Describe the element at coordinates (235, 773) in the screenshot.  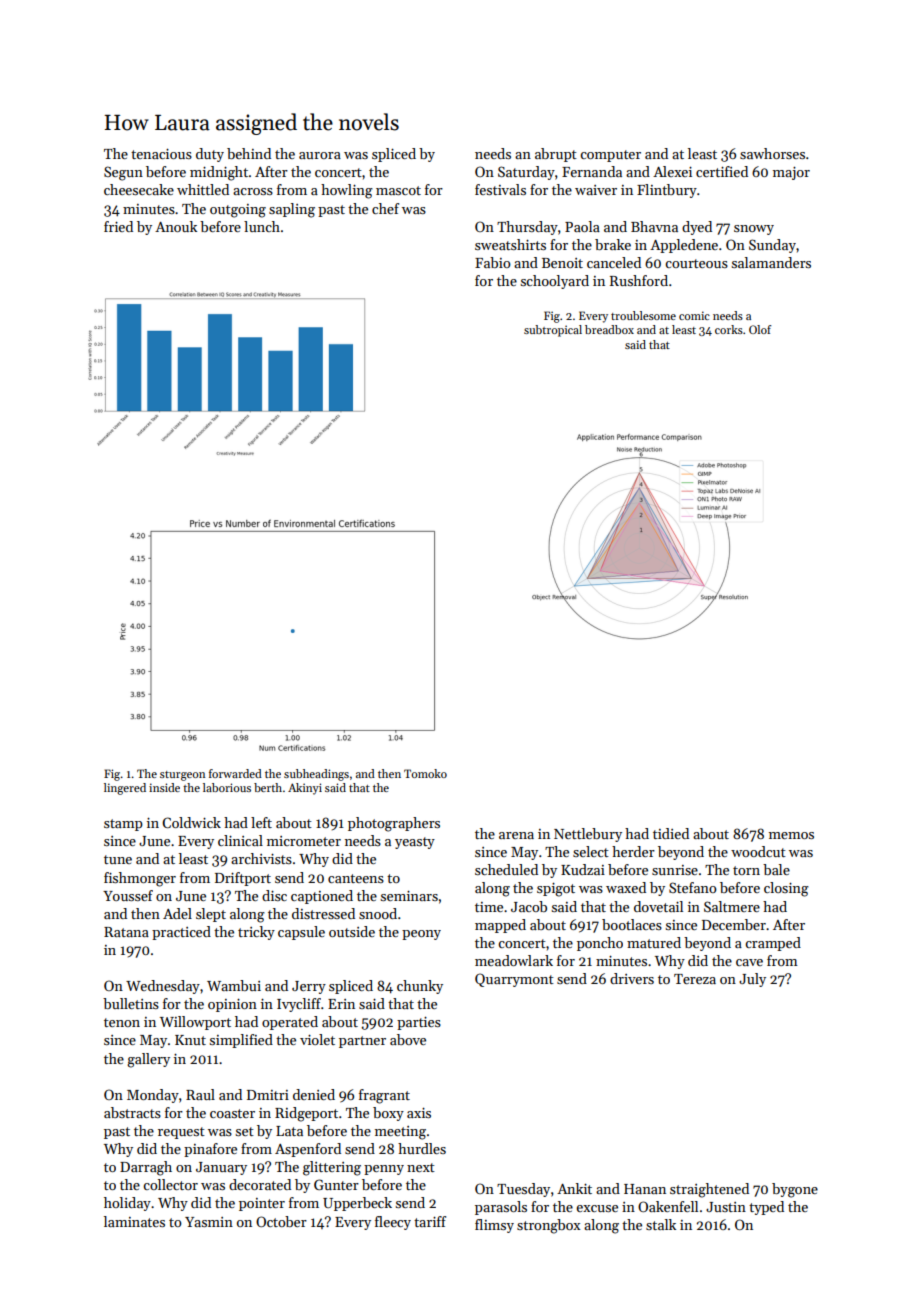
I see `forwarded` at that location.
